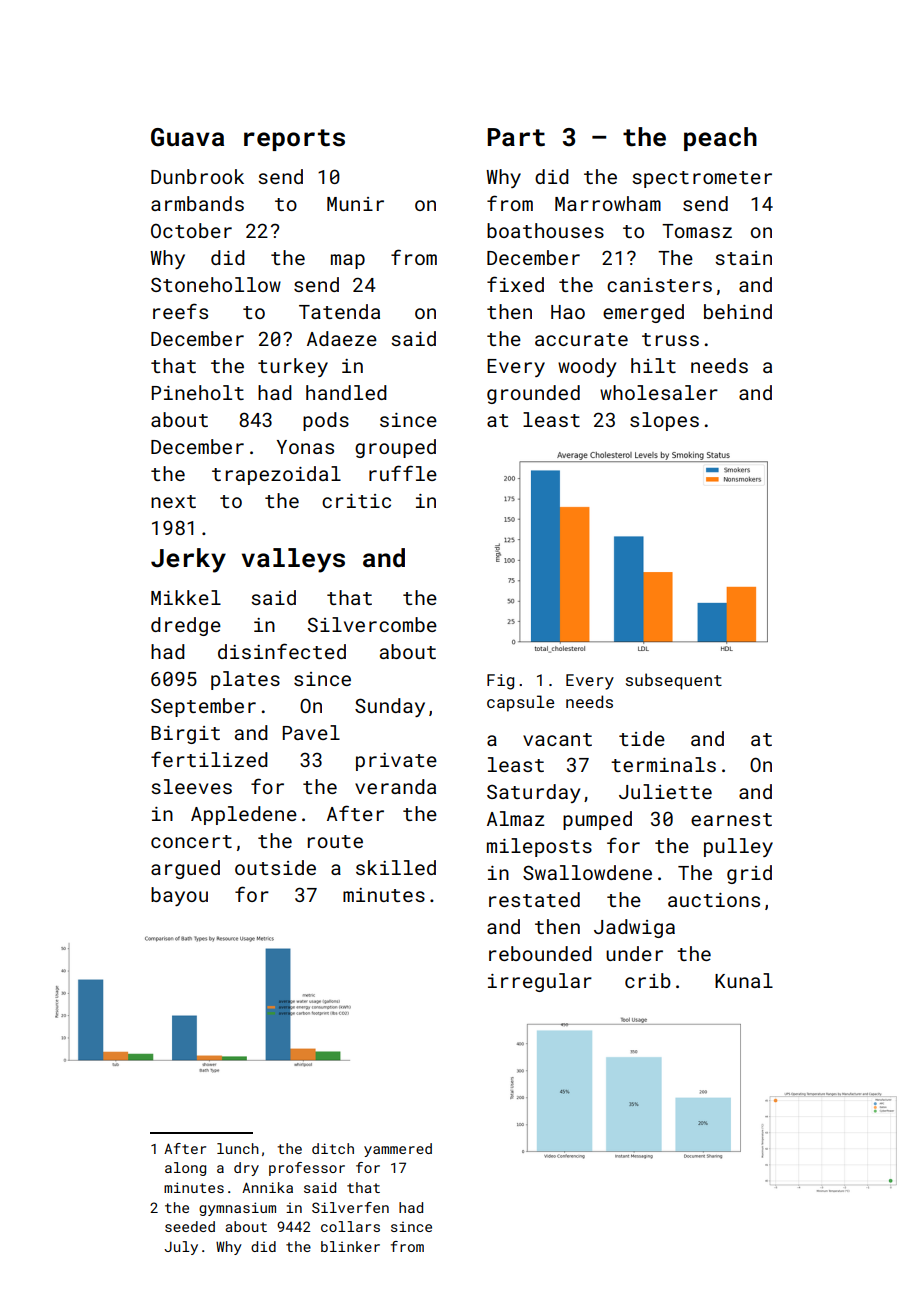  I want to click on Kunal, so click(744, 980).
